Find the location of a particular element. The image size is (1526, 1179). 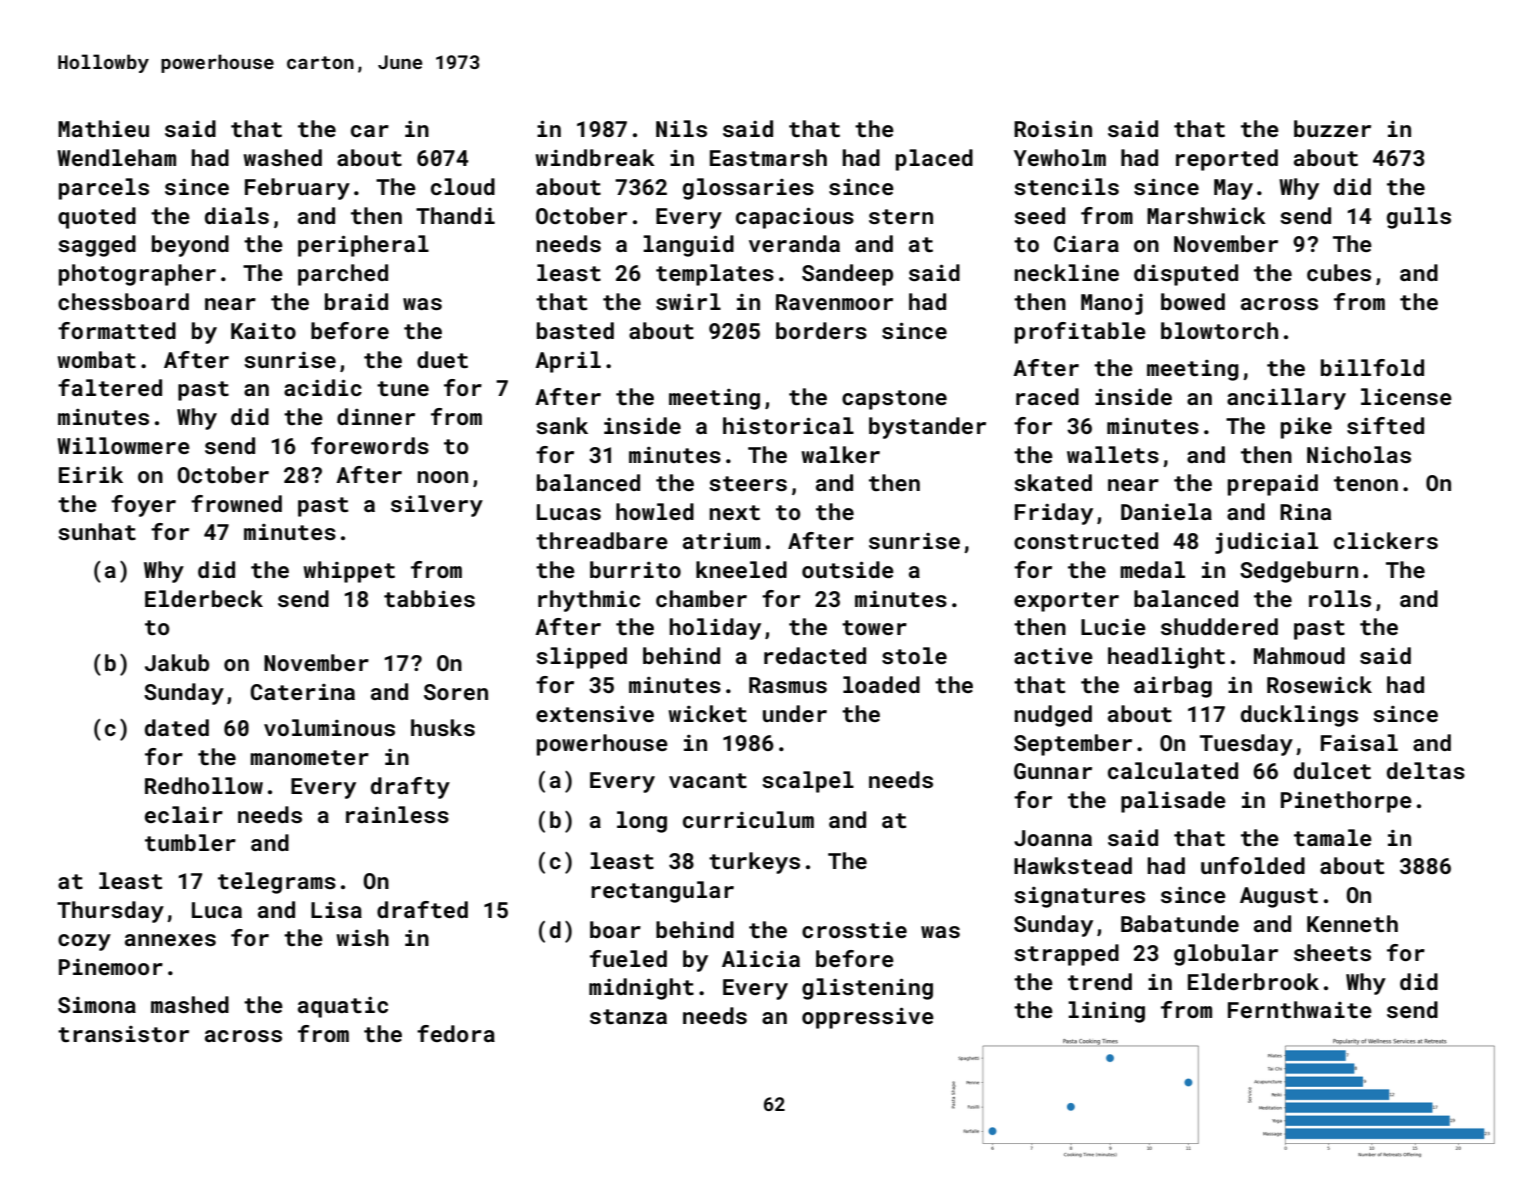

threadbare is located at coordinates (602, 540).
